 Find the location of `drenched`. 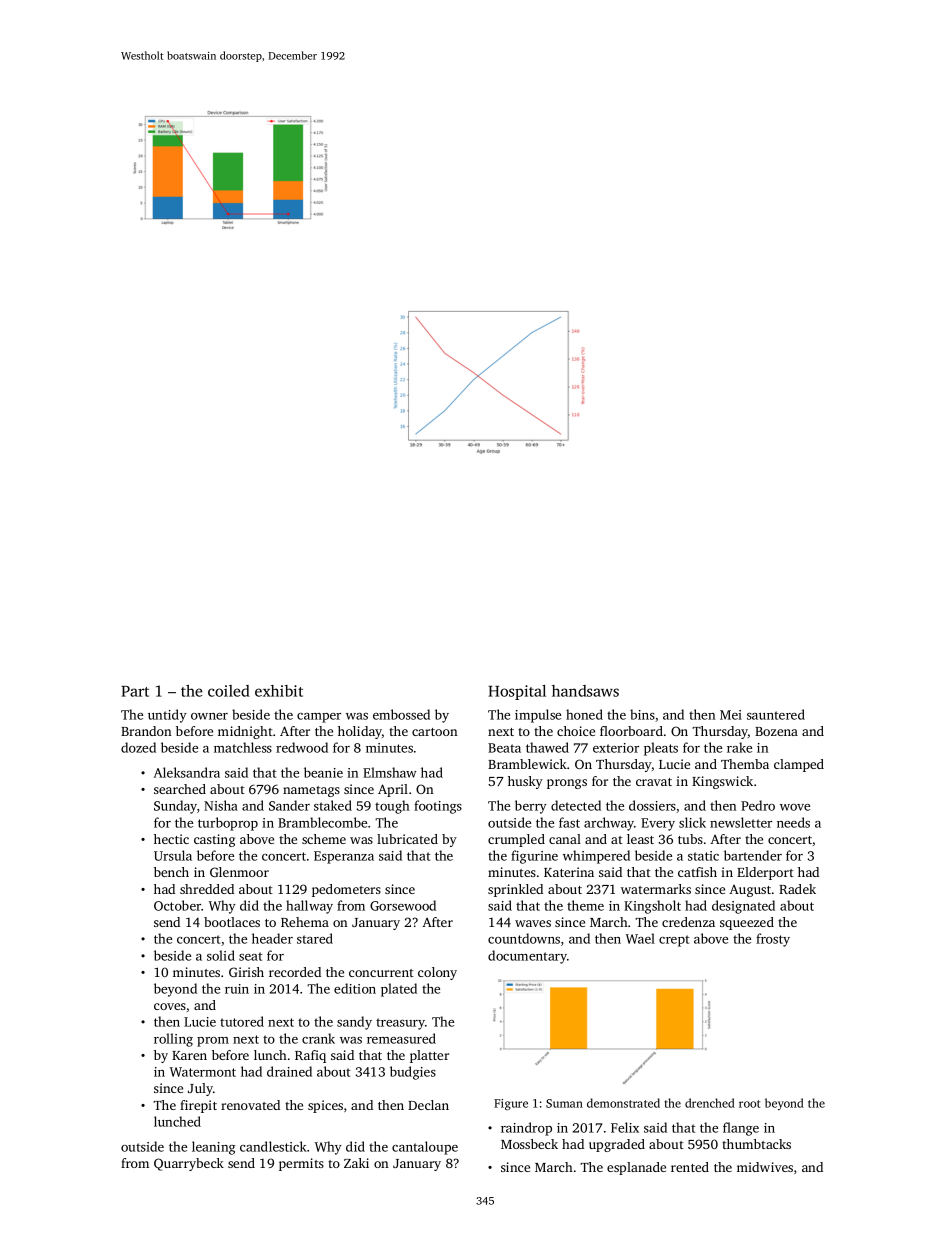

drenched is located at coordinates (710, 1103).
